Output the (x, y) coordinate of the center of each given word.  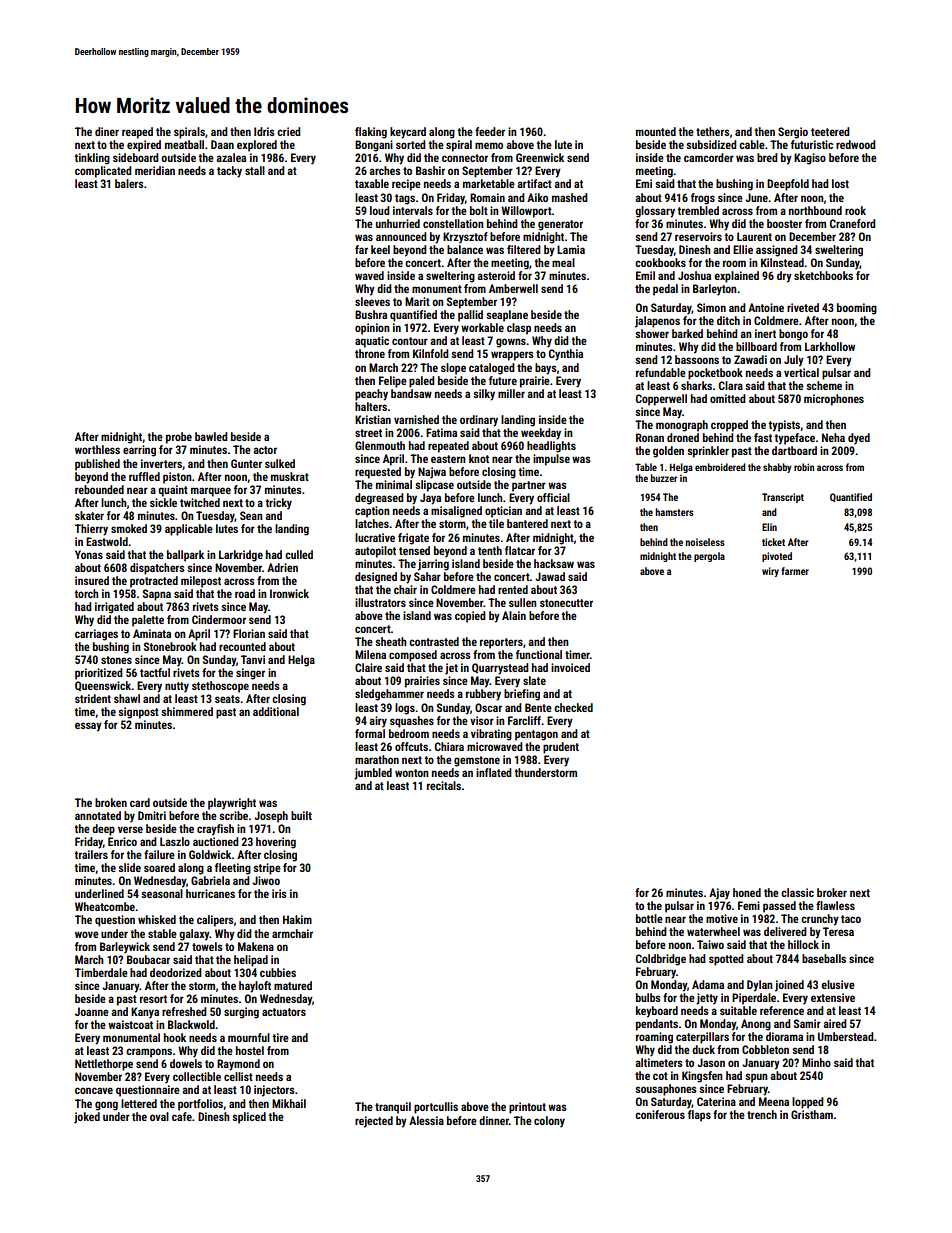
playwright (232, 804)
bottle (649, 918)
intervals (413, 210)
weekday (541, 434)
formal (370, 733)
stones (116, 660)
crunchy (820, 920)
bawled (211, 436)
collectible (197, 1076)
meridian (155, 170)
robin (804, 467)
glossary (655, 212)
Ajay (719, 894)
